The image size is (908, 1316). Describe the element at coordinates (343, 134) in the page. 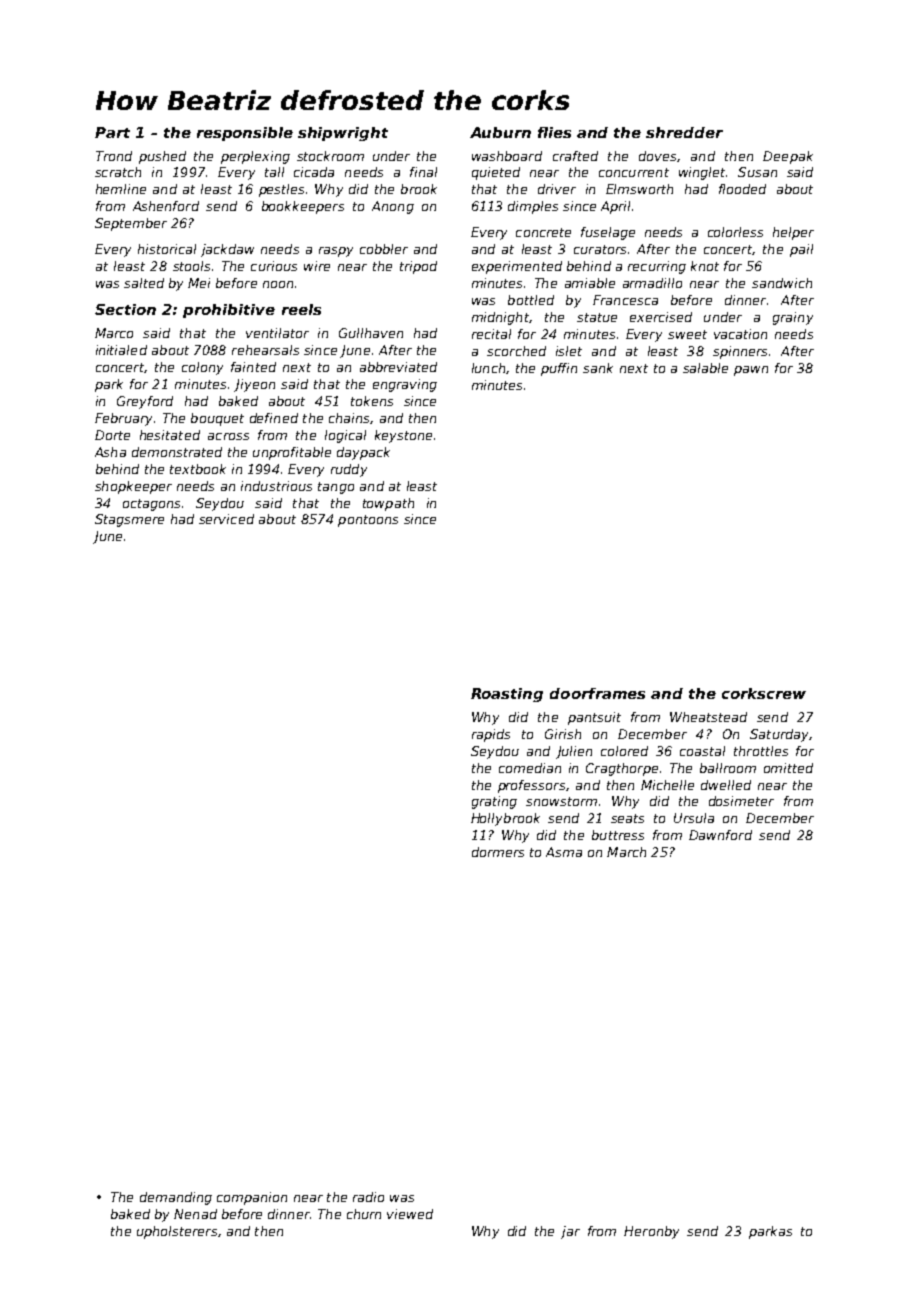

I see `shipwright` at that location.
